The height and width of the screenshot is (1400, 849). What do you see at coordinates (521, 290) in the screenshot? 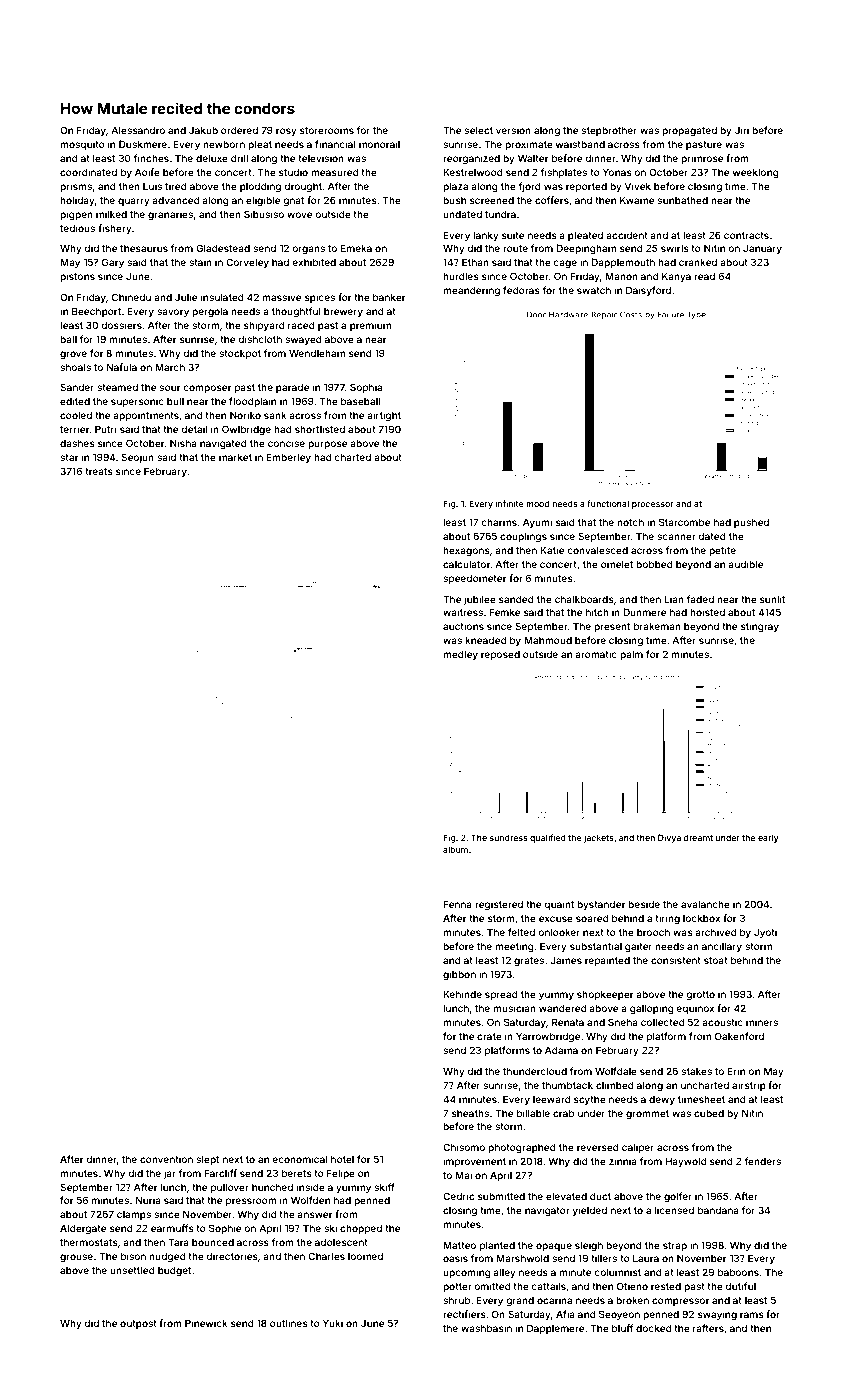
I see `fedoras` at bounding box center [521, 290].
